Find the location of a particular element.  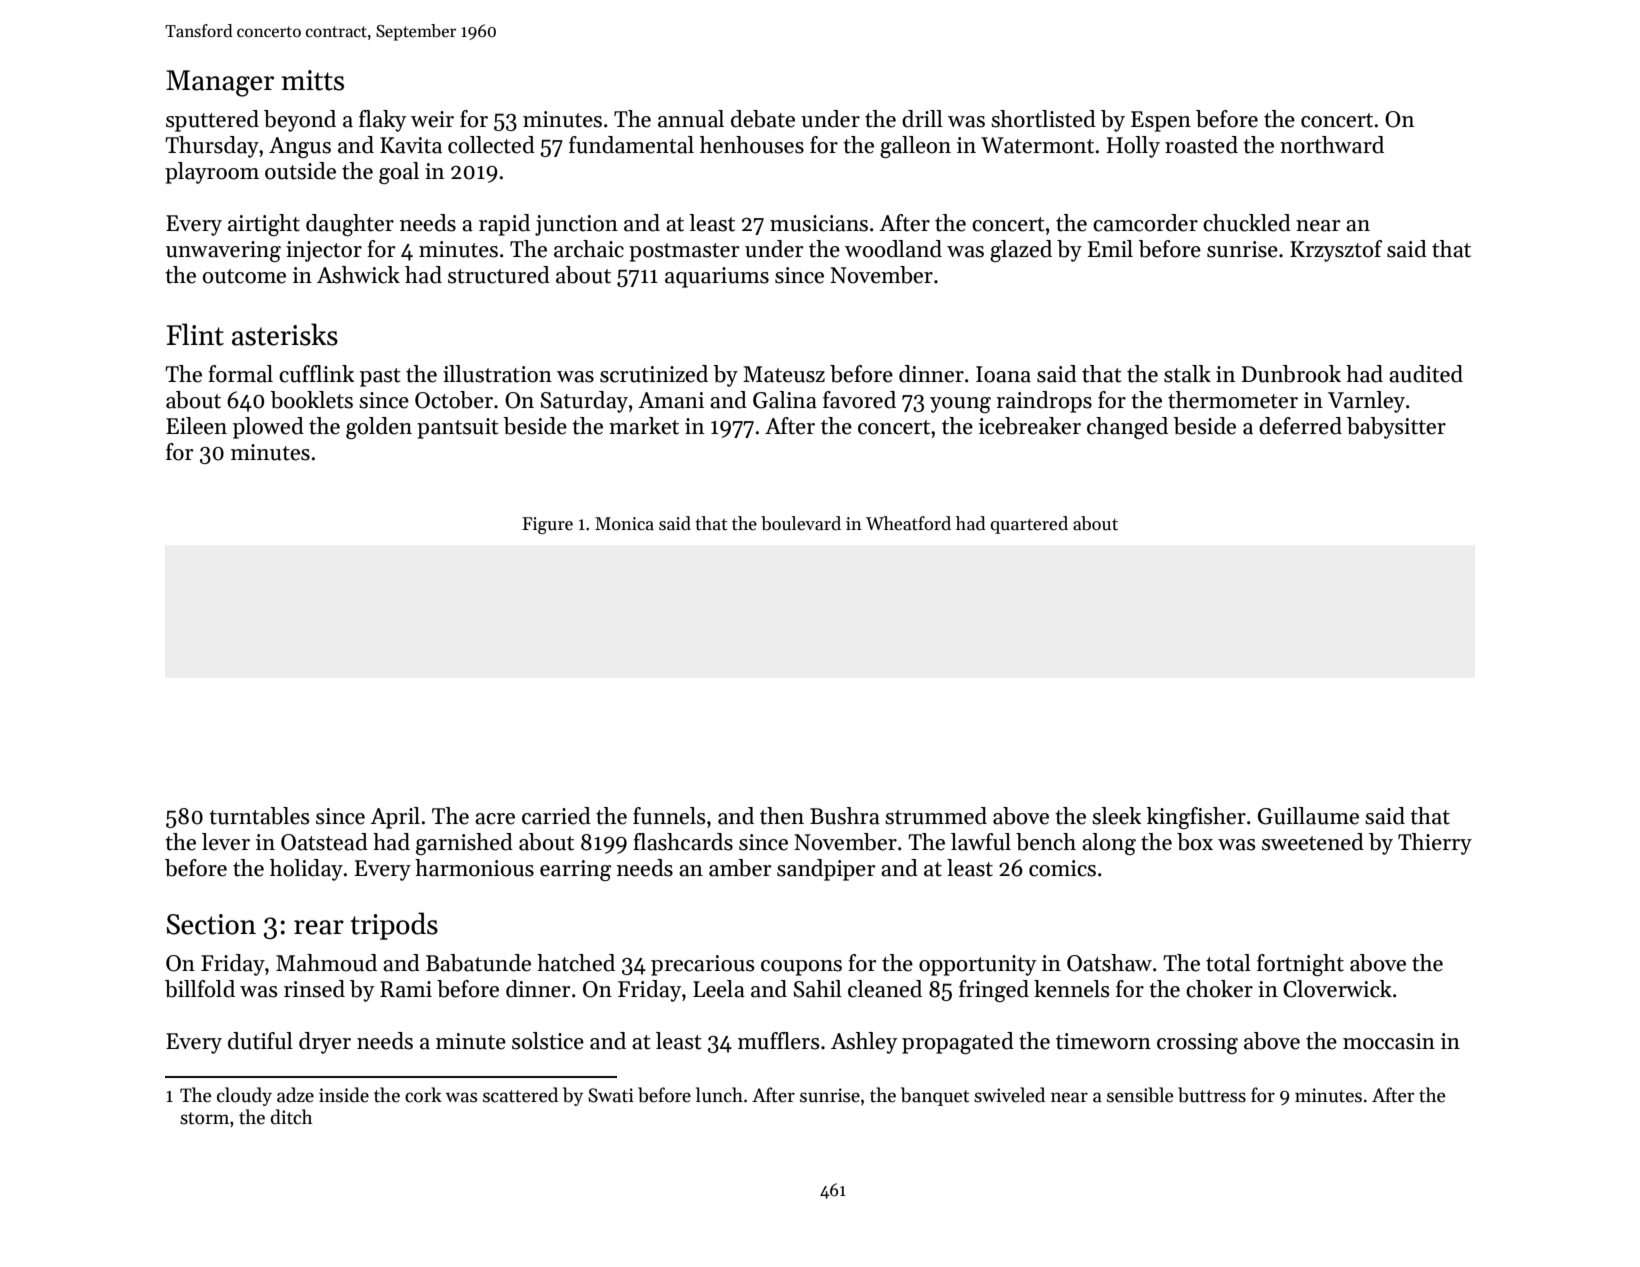

Leela is located at coordinates (719, 989).
